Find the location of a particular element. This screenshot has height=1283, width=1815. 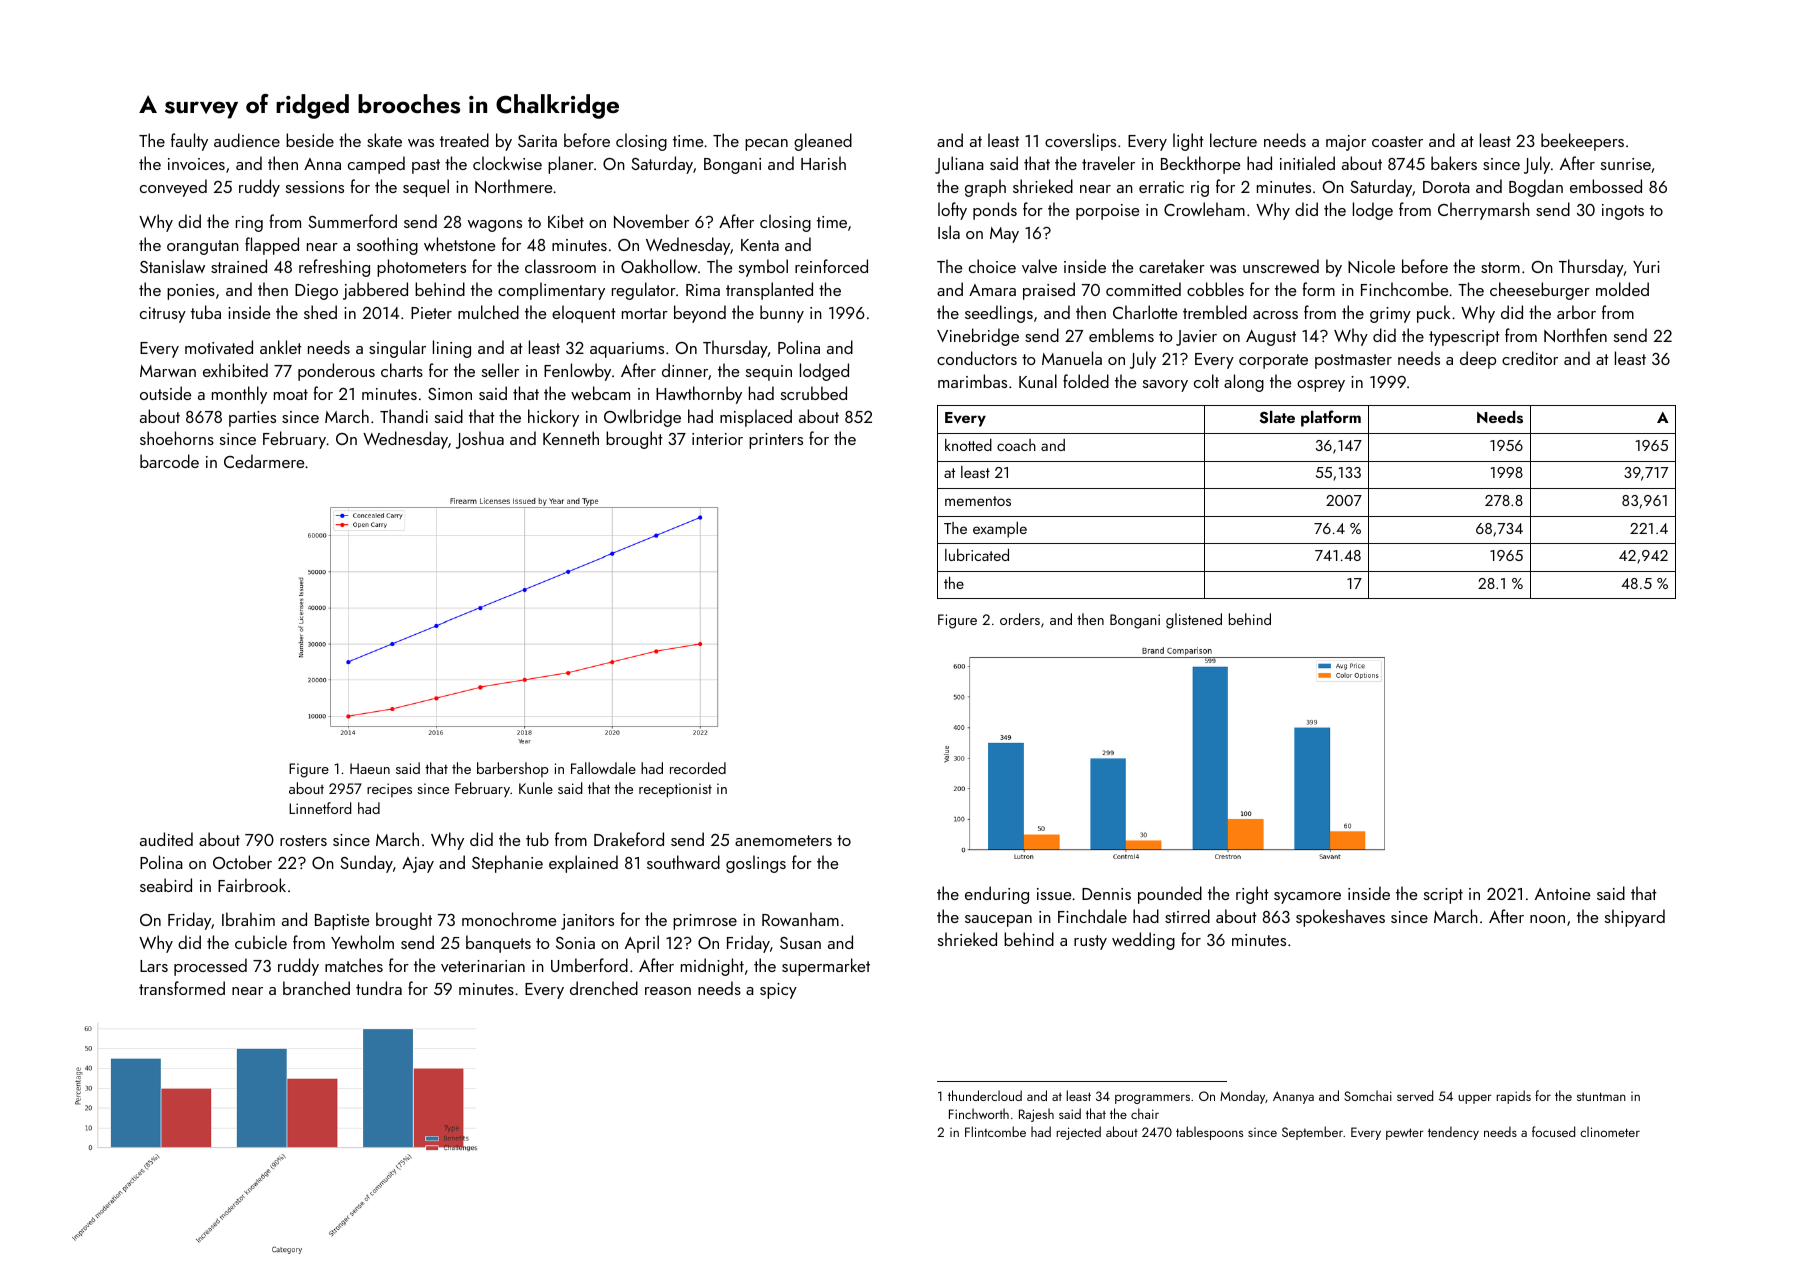

symbol is located at coordinates (763, 268).
